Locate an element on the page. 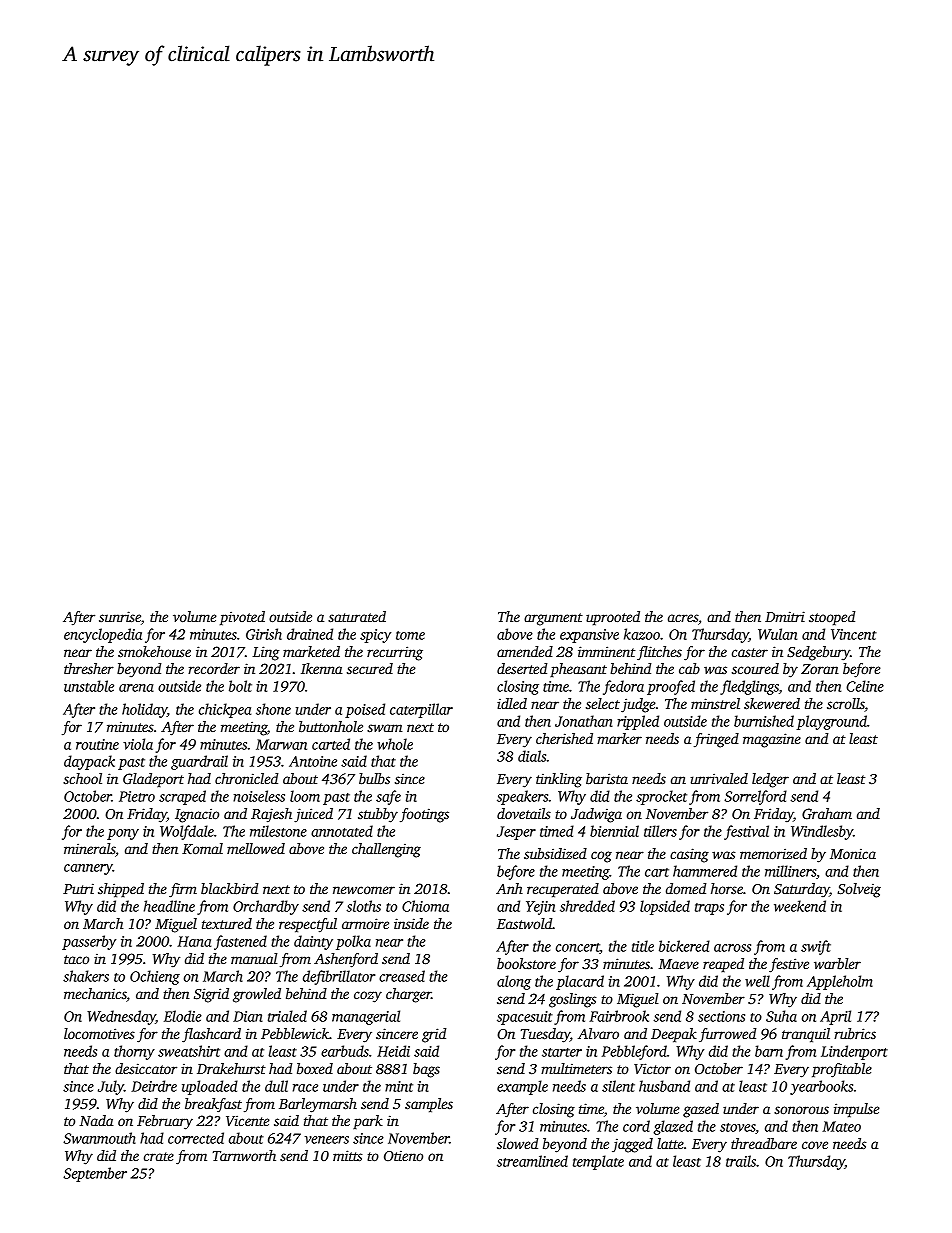 The image size is (952, 1233). Ochieng is located at coordinates (155, 977).
